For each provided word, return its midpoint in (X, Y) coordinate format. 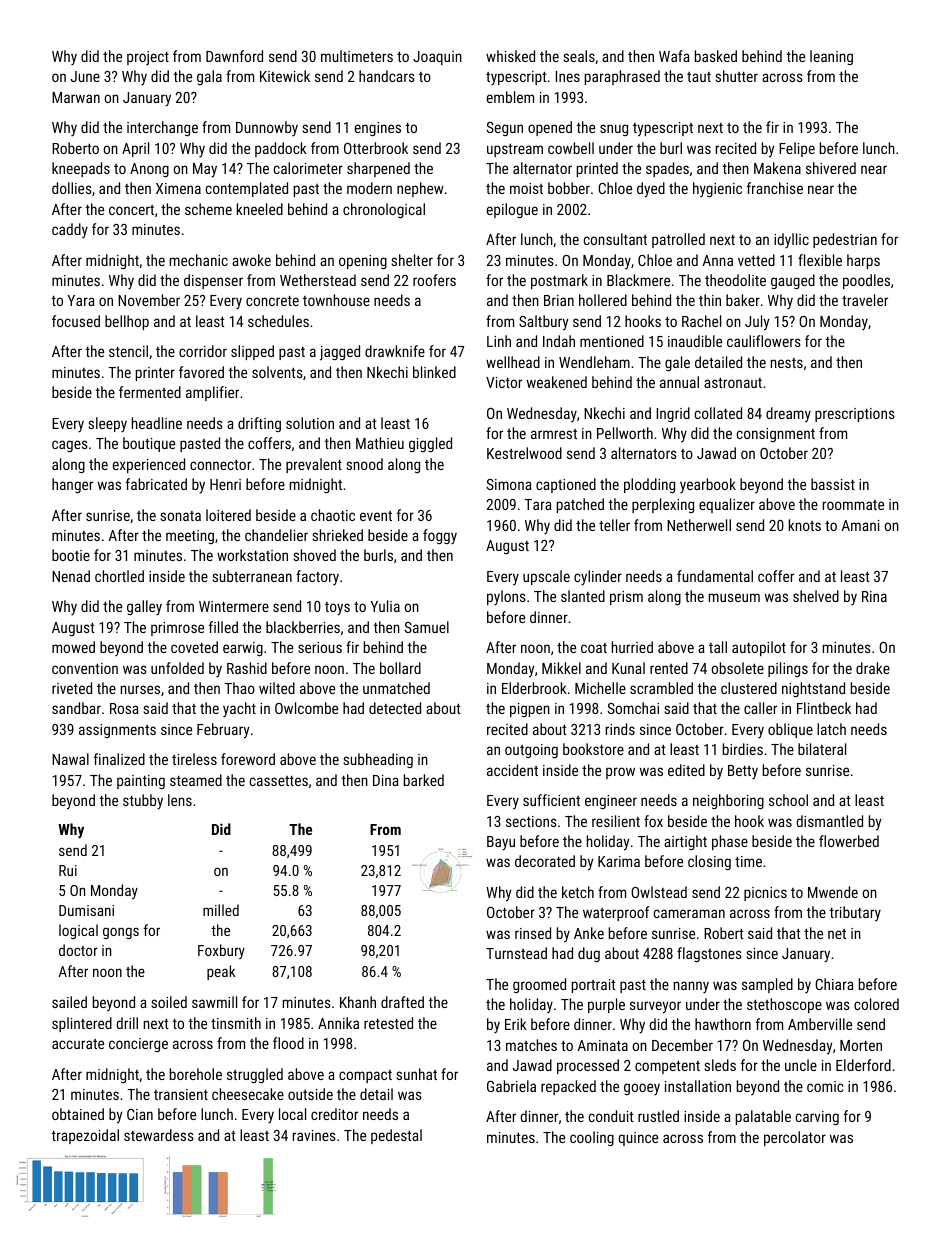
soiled (169, 1002)
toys (337, 609)
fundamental (715, 576)
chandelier (276, 535)
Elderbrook (534, 688)
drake (873, 668)
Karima (619, 861)
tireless (194, 759)
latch (831, 729)
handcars (387, 76)
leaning (831, 57)
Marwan (76, 97)
